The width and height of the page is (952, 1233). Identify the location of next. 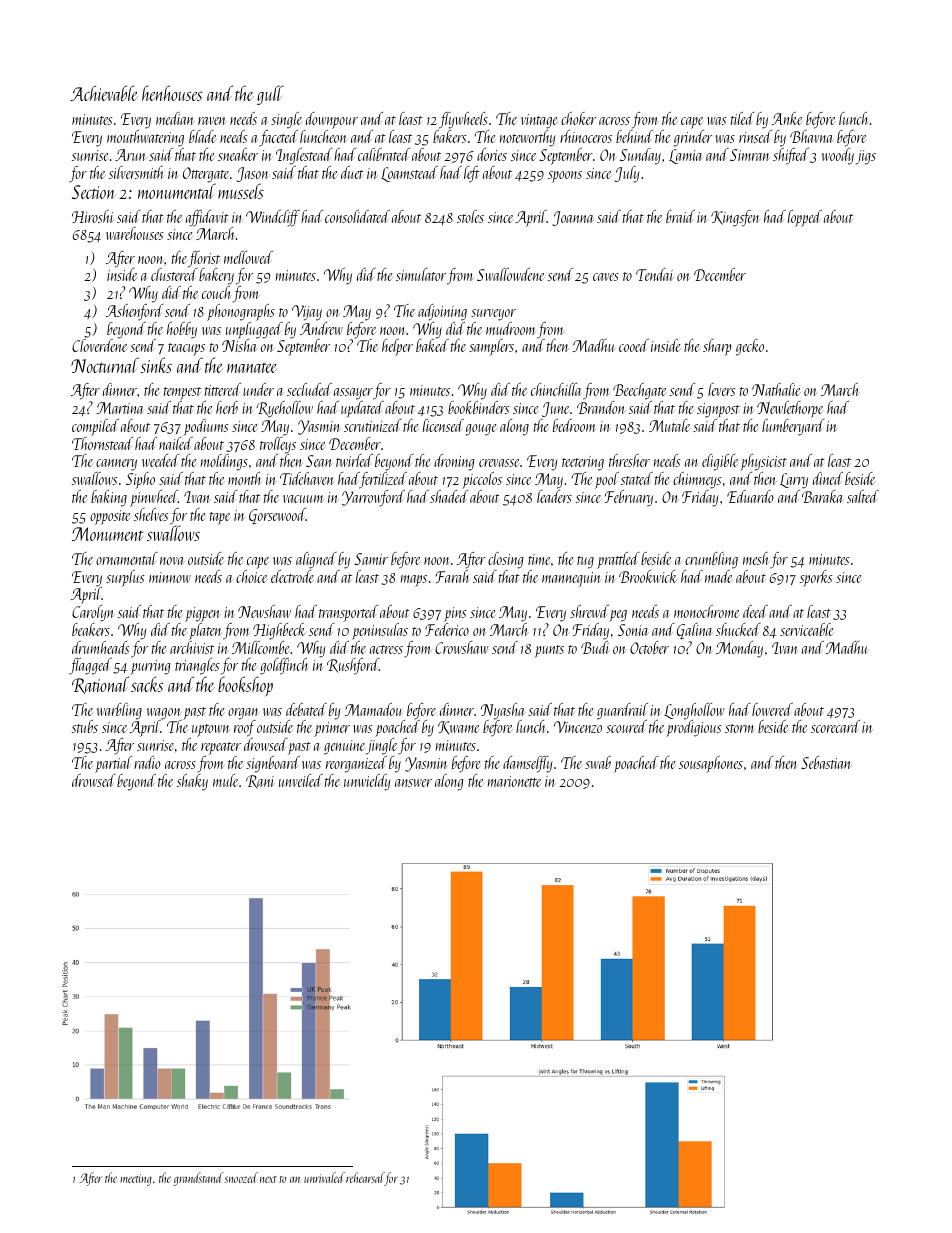
(268, 1179).
